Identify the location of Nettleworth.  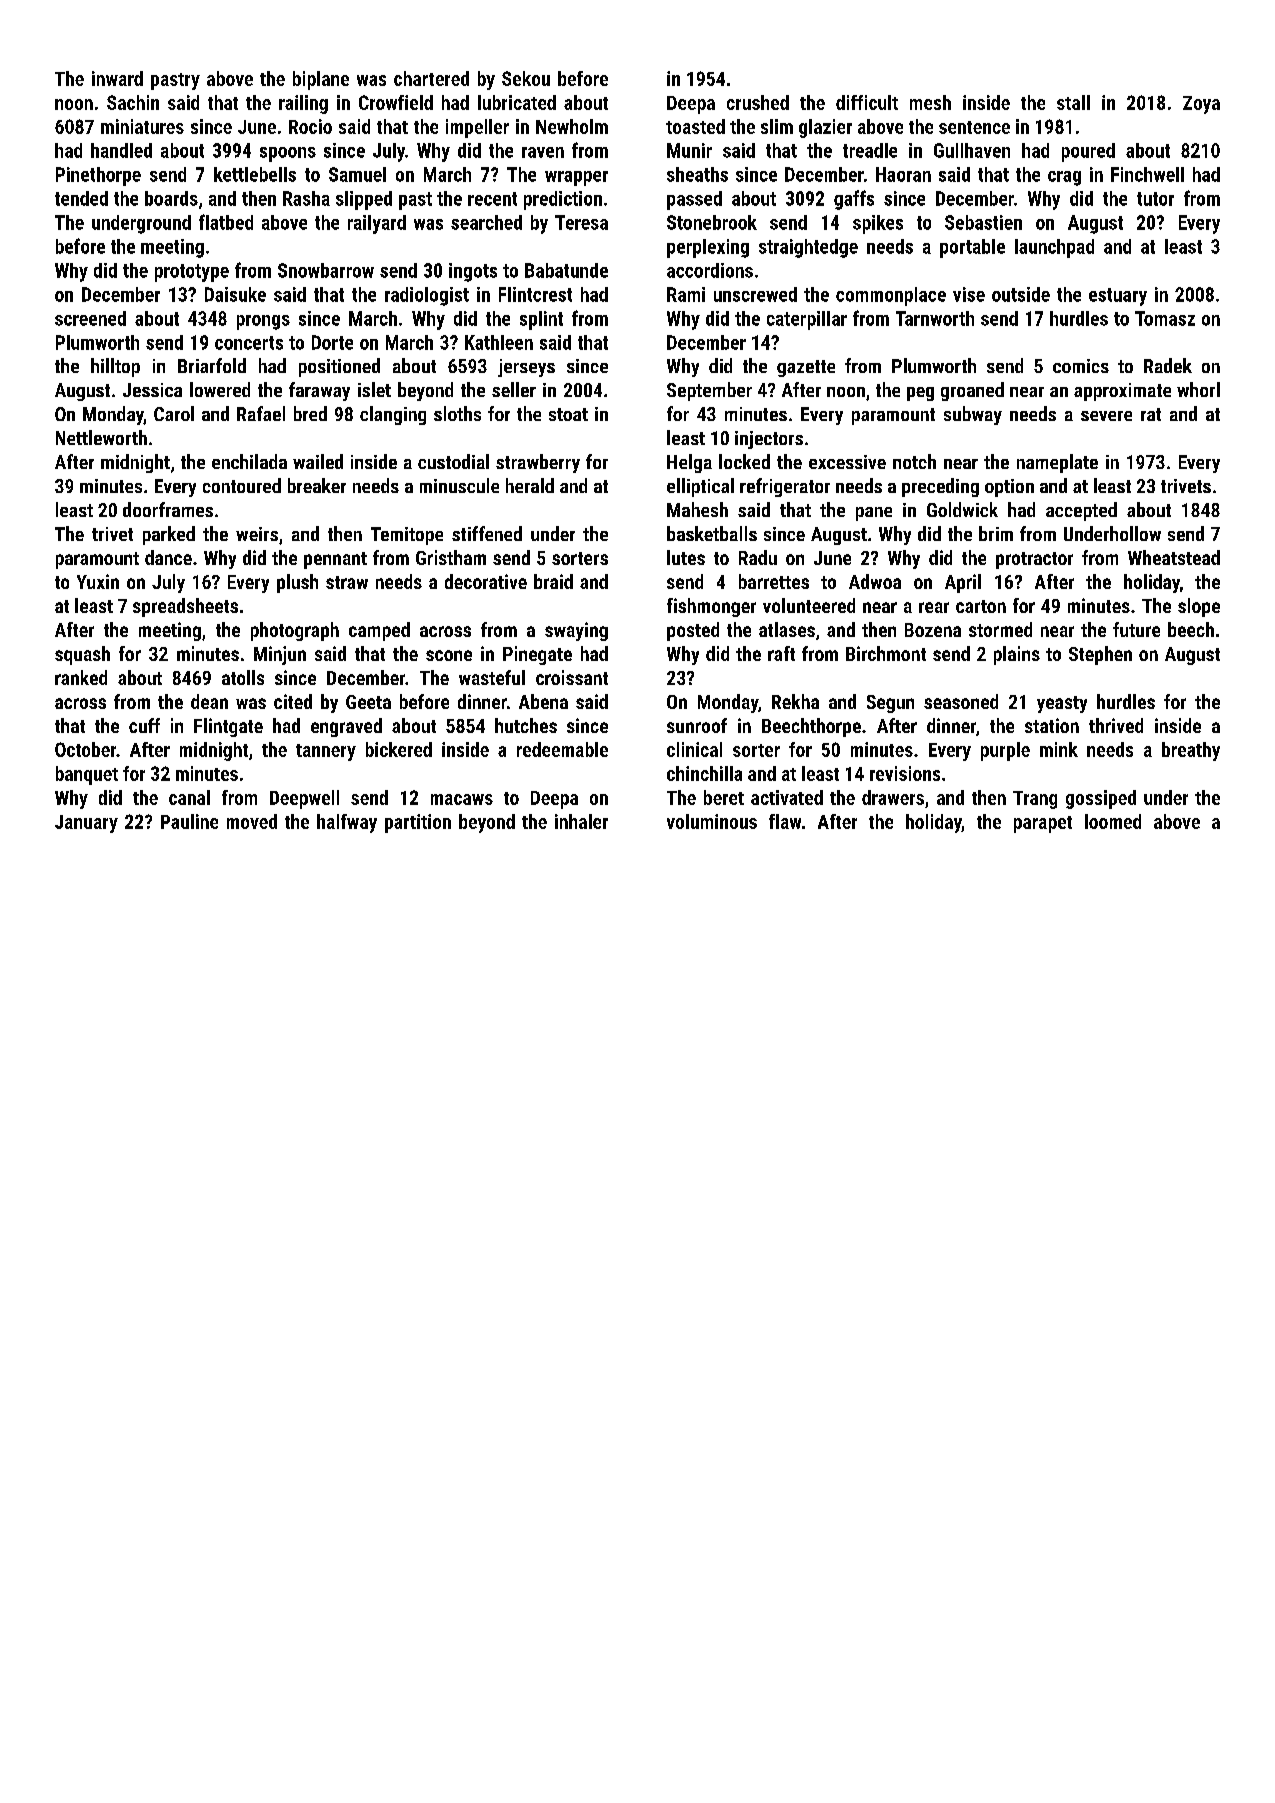
(101, 437).
